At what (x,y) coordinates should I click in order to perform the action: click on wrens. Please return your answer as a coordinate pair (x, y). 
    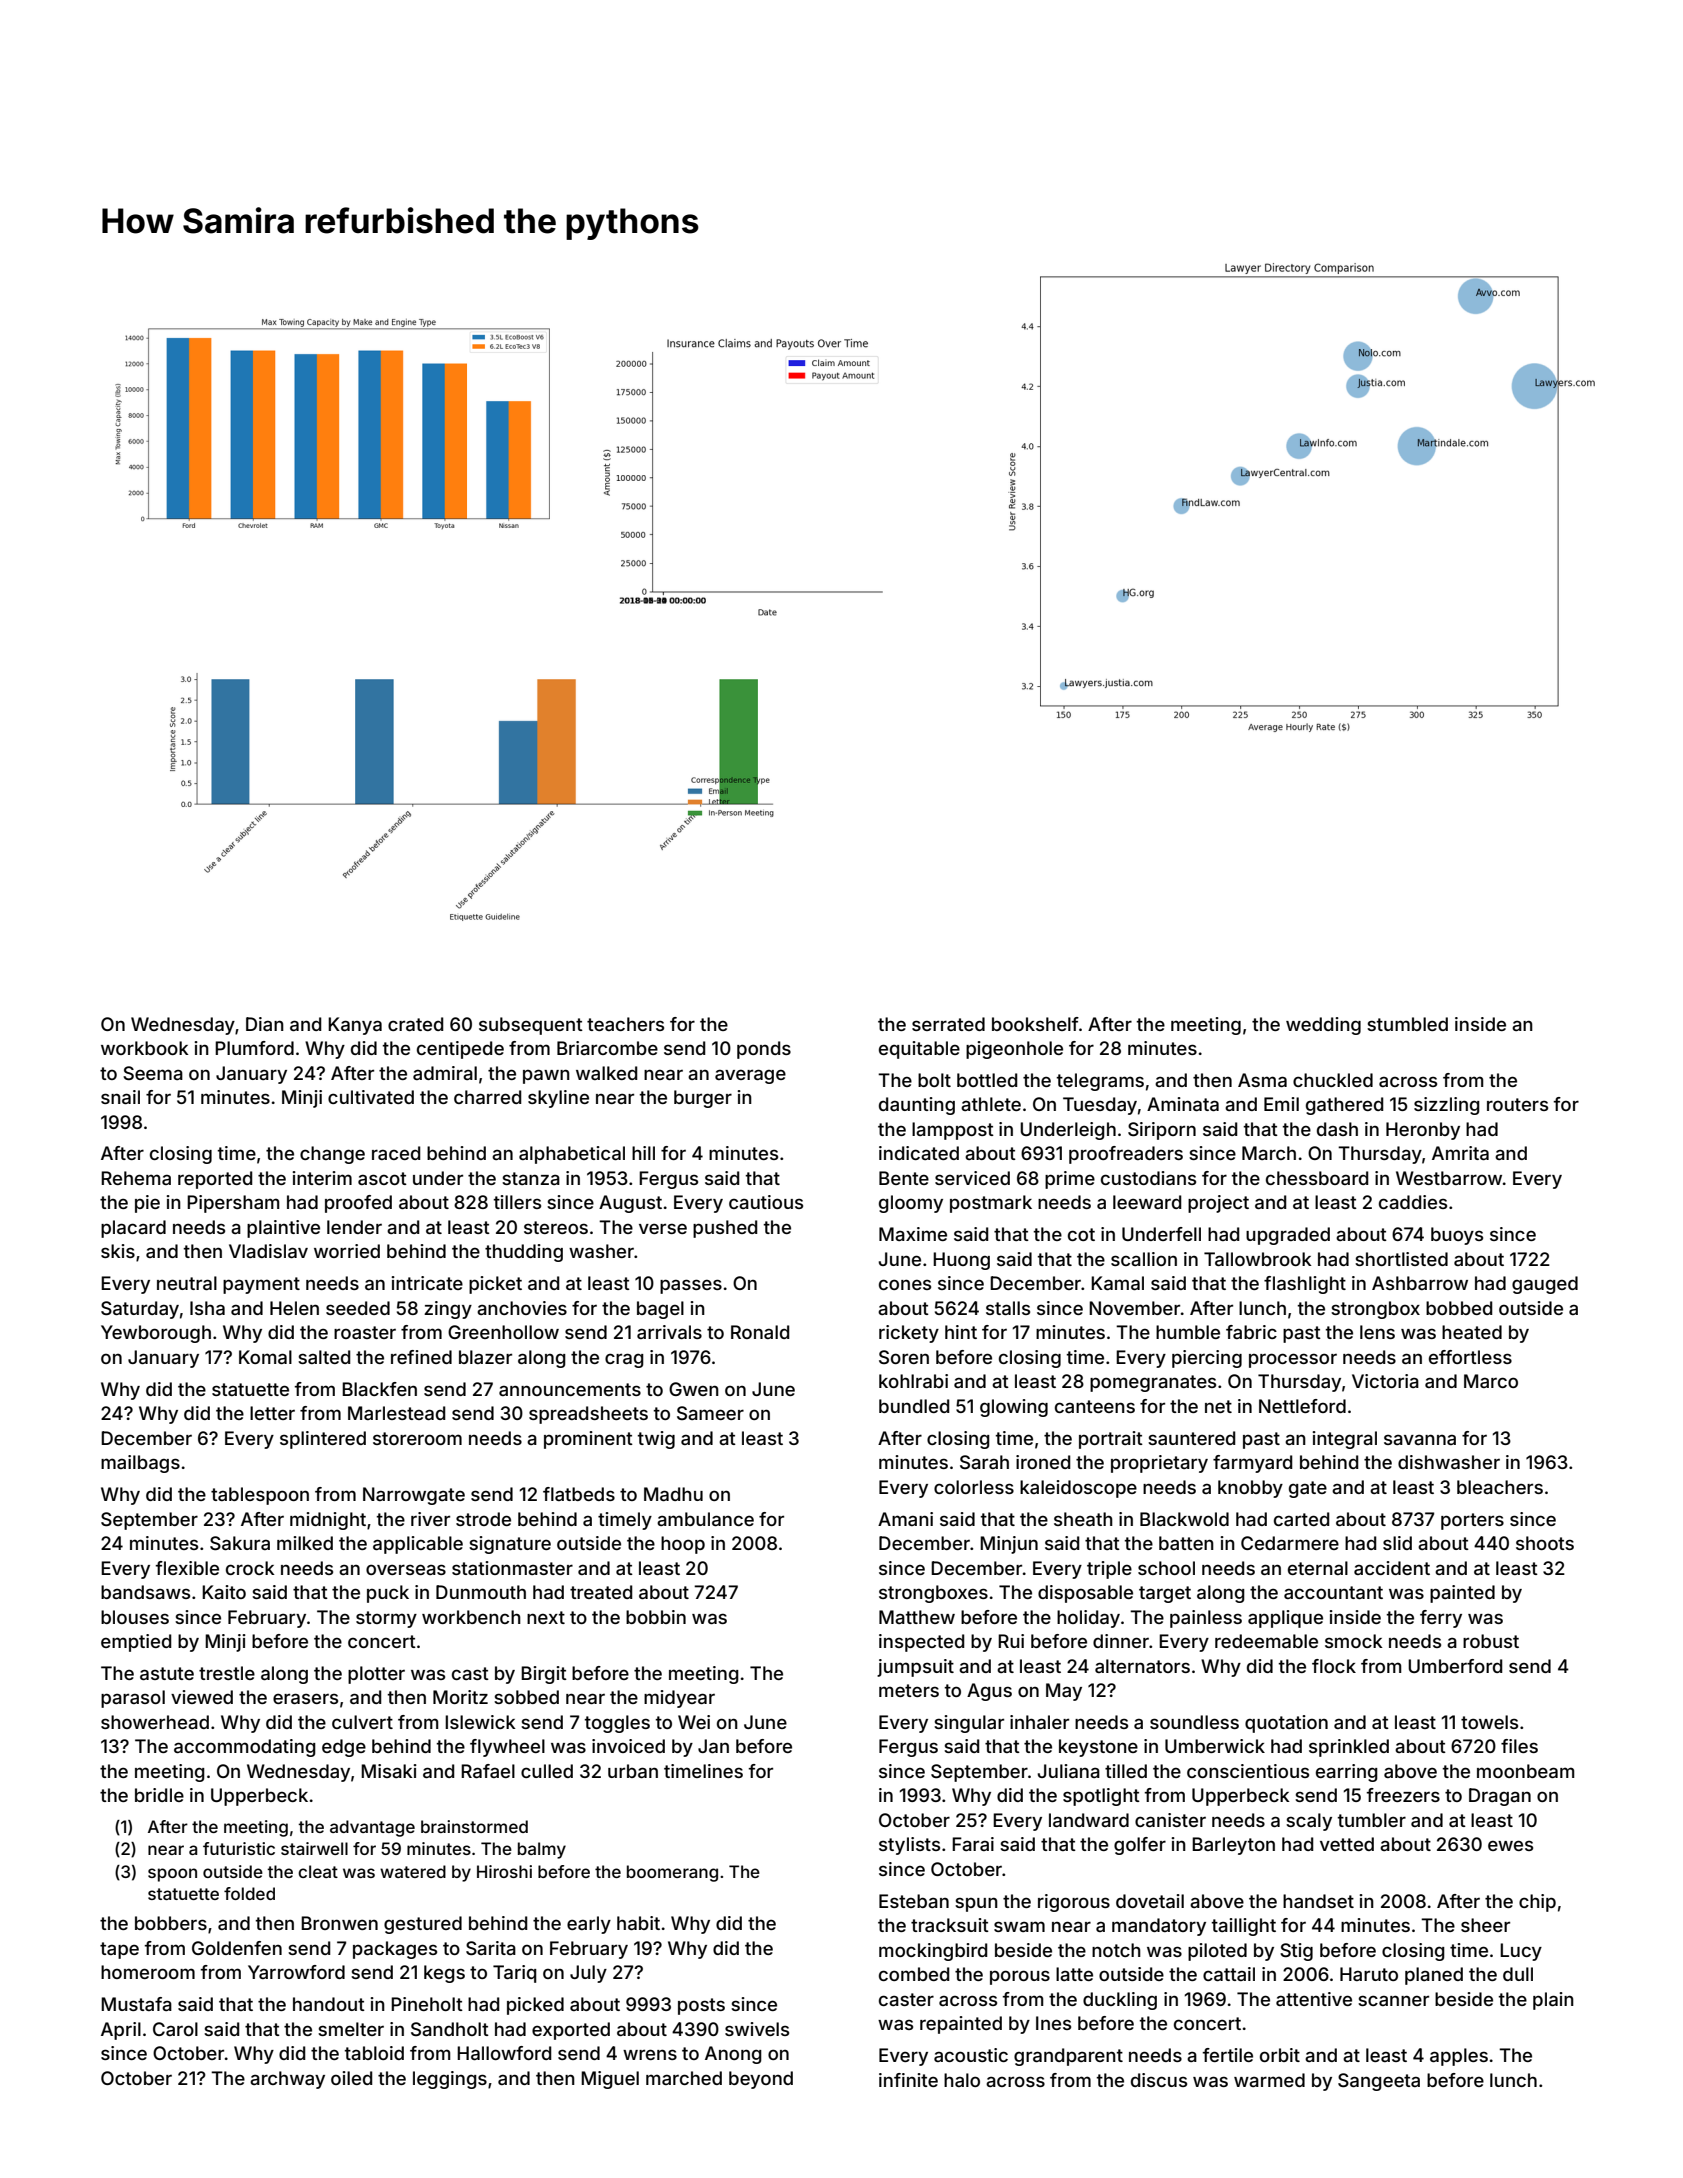
    Looking at the image, I should click on (650, 2054).
